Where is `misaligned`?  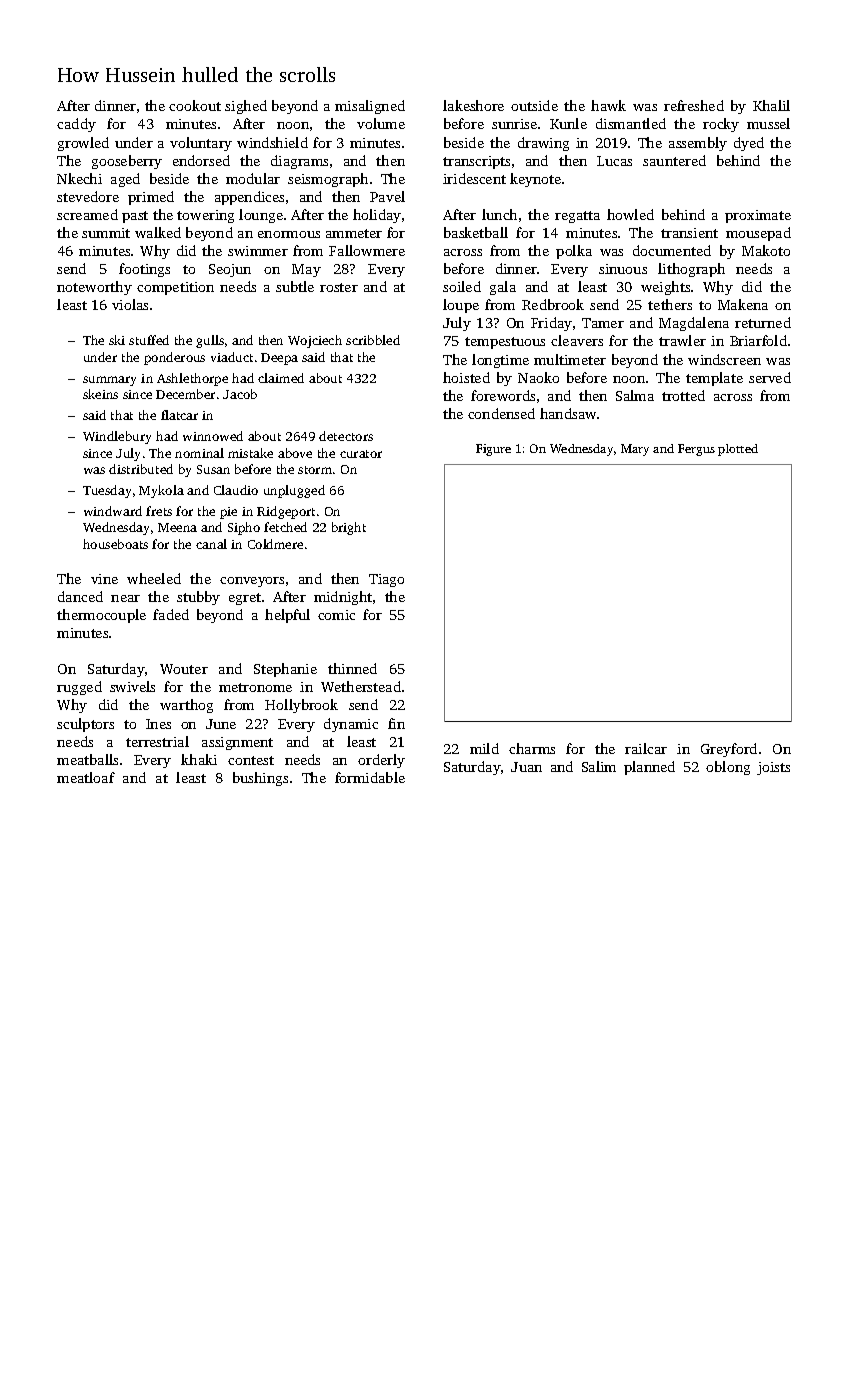
misaligned is located at coordinates (370, 107).
